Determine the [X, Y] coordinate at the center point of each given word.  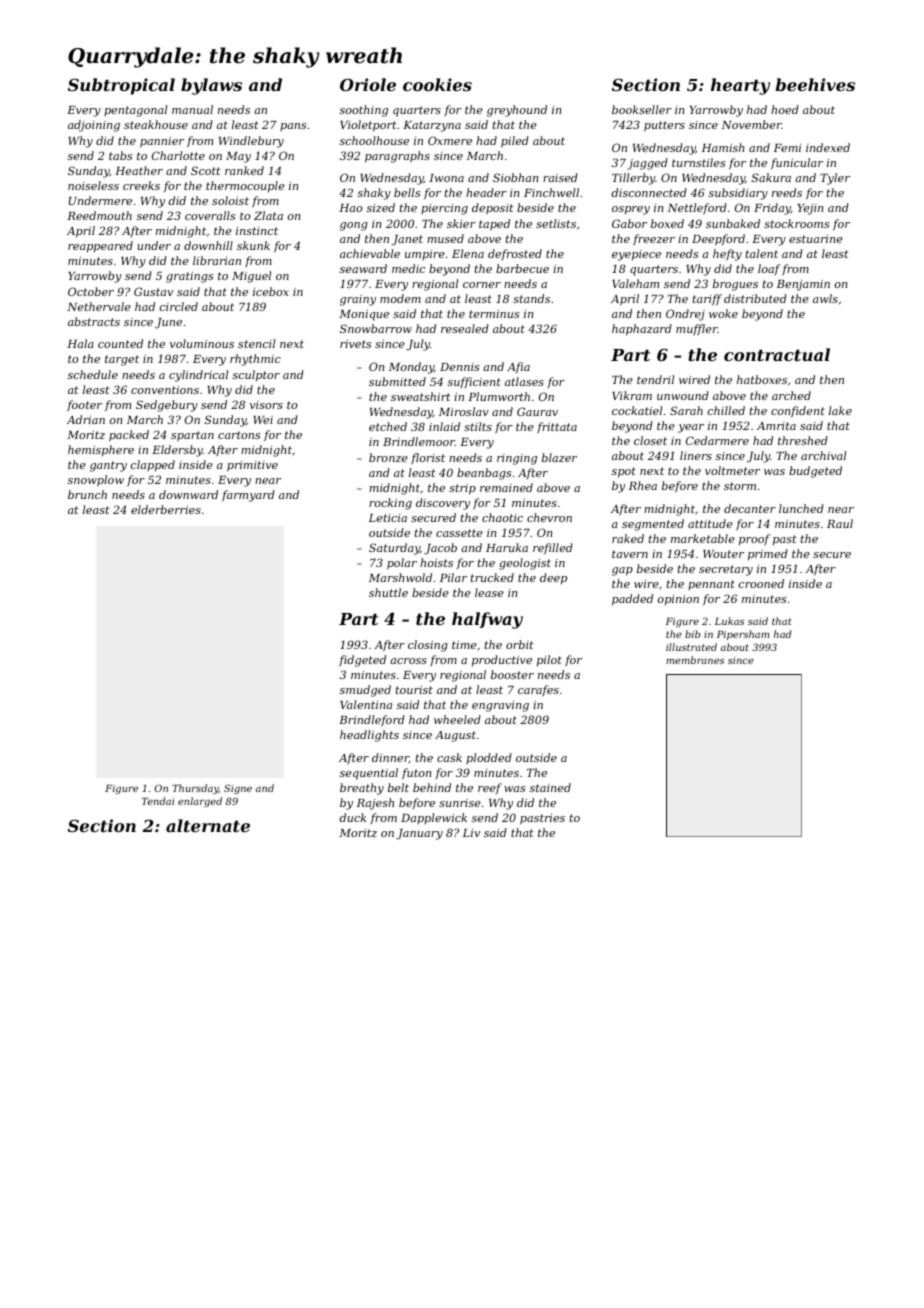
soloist [230, 200]
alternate [208, 825]
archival [823, 455]
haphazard [642, 330]
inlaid [444, 426]
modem [400, 298]
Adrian [86, 419]
